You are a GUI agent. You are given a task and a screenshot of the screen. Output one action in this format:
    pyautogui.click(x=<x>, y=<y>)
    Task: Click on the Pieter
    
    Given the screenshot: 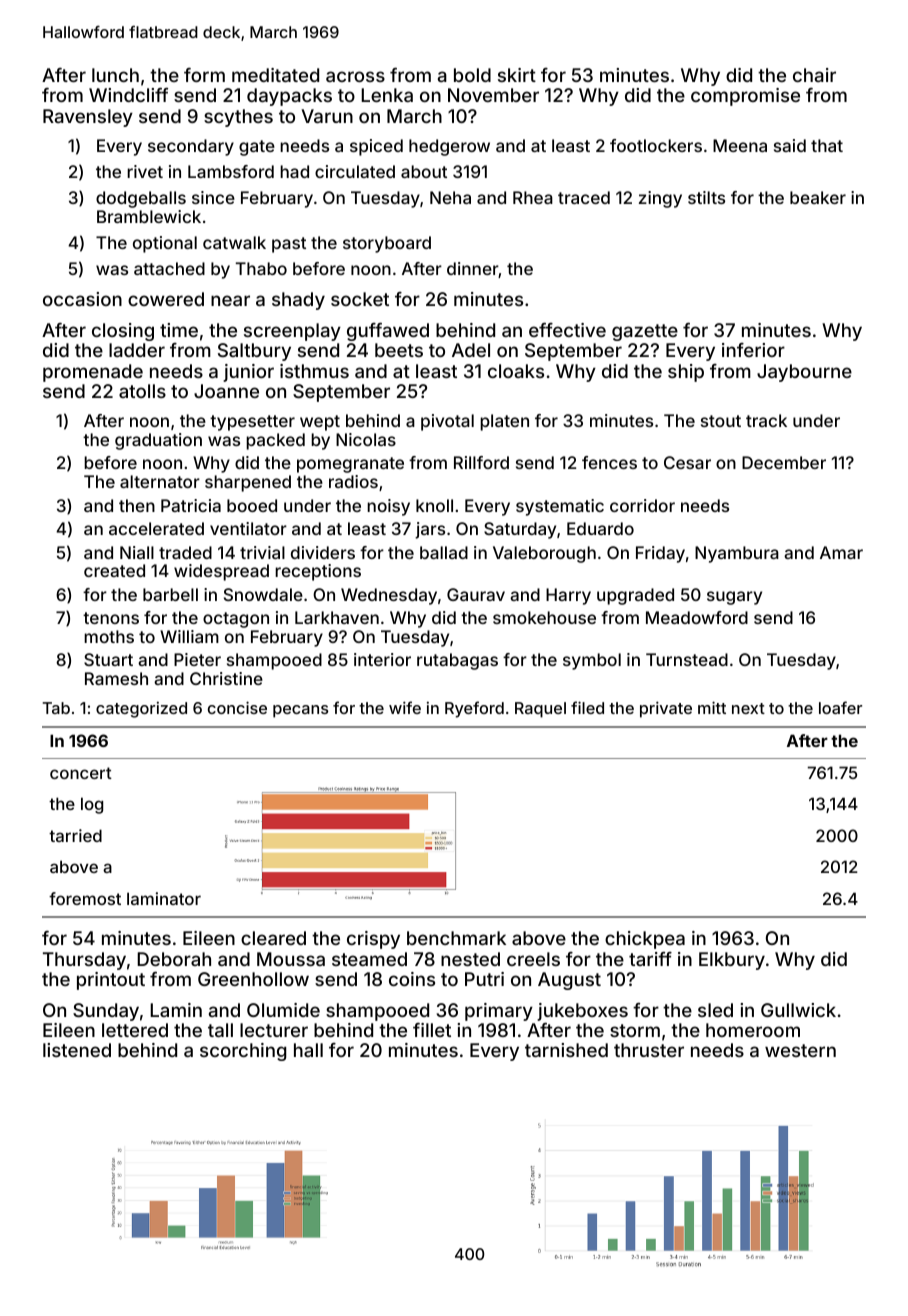 What is the action you would take?
    pyautogui.click(x=197, y=659)
